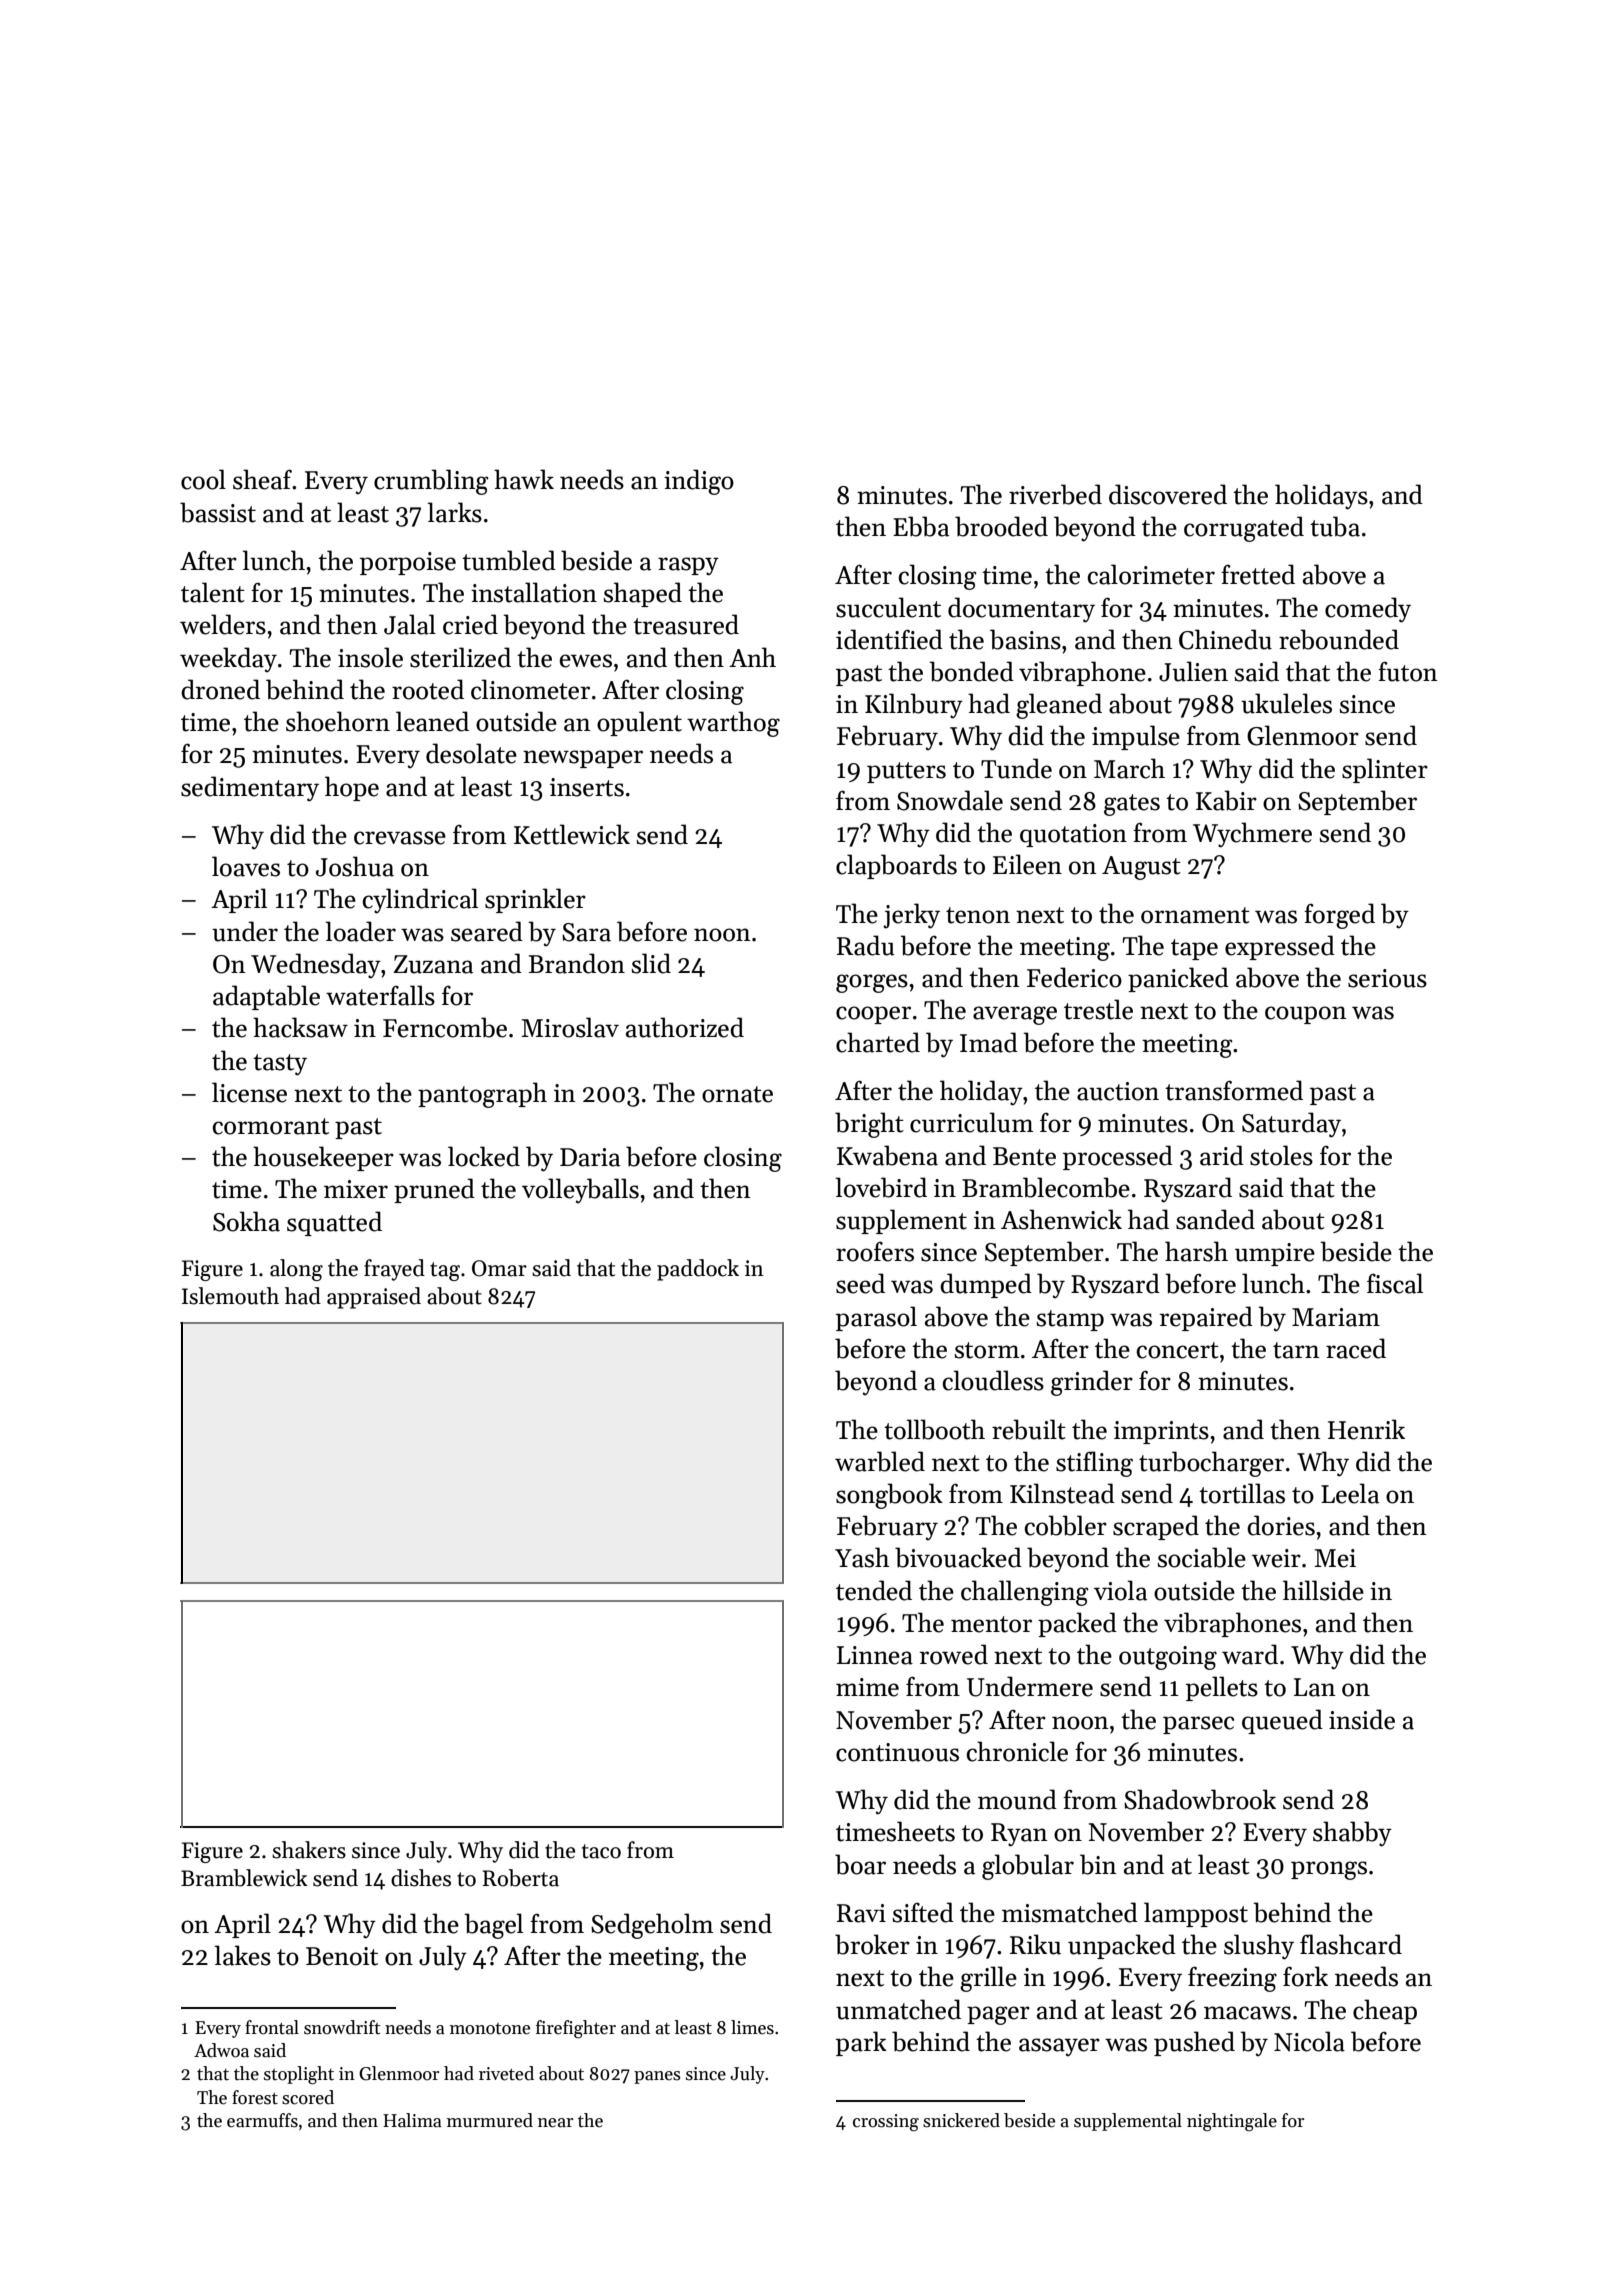 This screenshot has height=2292, width=1620. What do you see at coordinates (230, 1296) in the screenshot?
I see `Islemouth` at bounding box center [230, 1296].
